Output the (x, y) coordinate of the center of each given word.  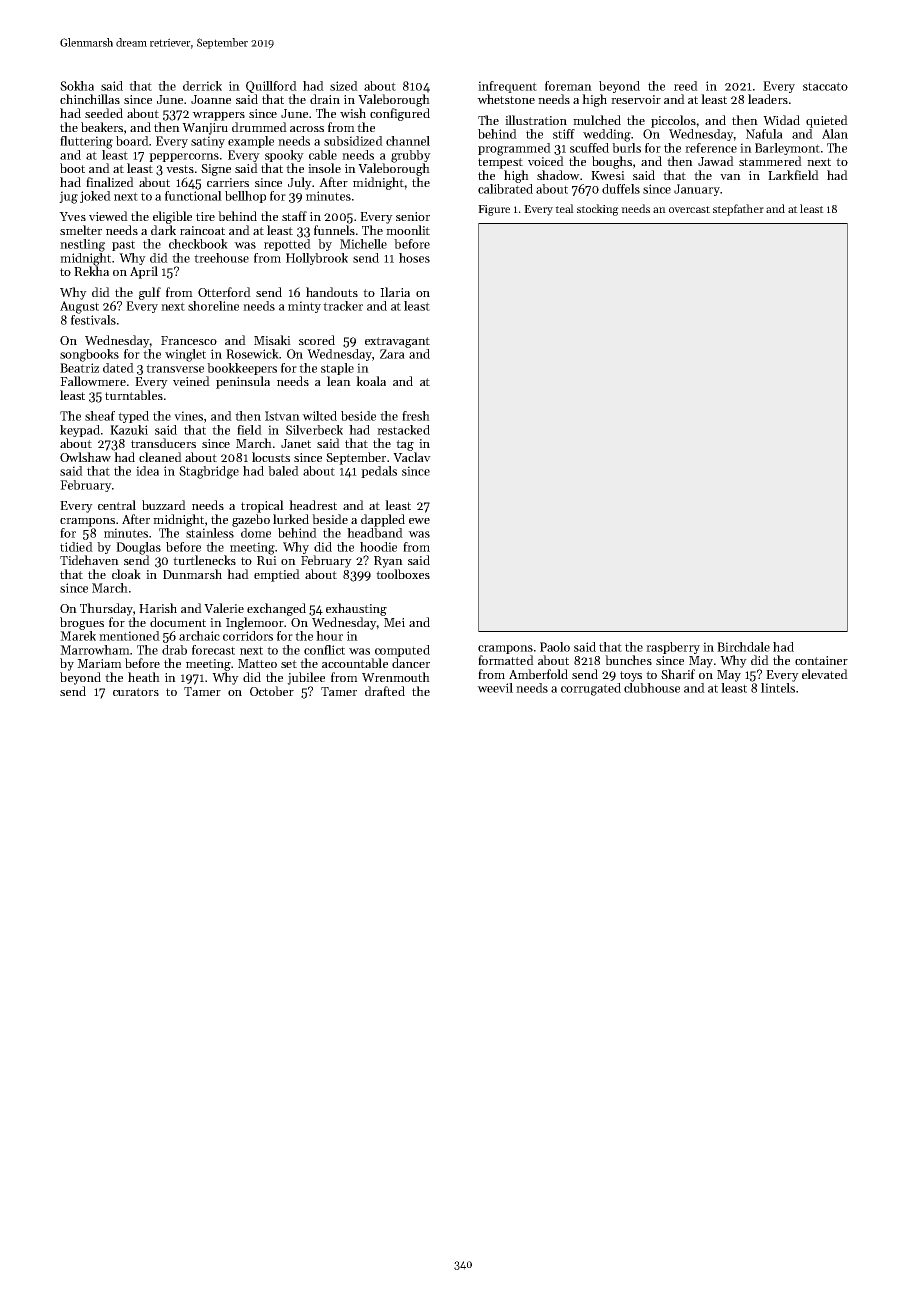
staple (337, 369)
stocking (598, 210)
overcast (689, 209)
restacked (403, 430)
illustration (536, 120)
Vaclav (412, 457)
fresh (416, 416)
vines (188, 416)
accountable (355, 663)
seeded (104, 113)
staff (294, 216)
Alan (835, 134)
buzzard (164, 505)
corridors (248, 636)
